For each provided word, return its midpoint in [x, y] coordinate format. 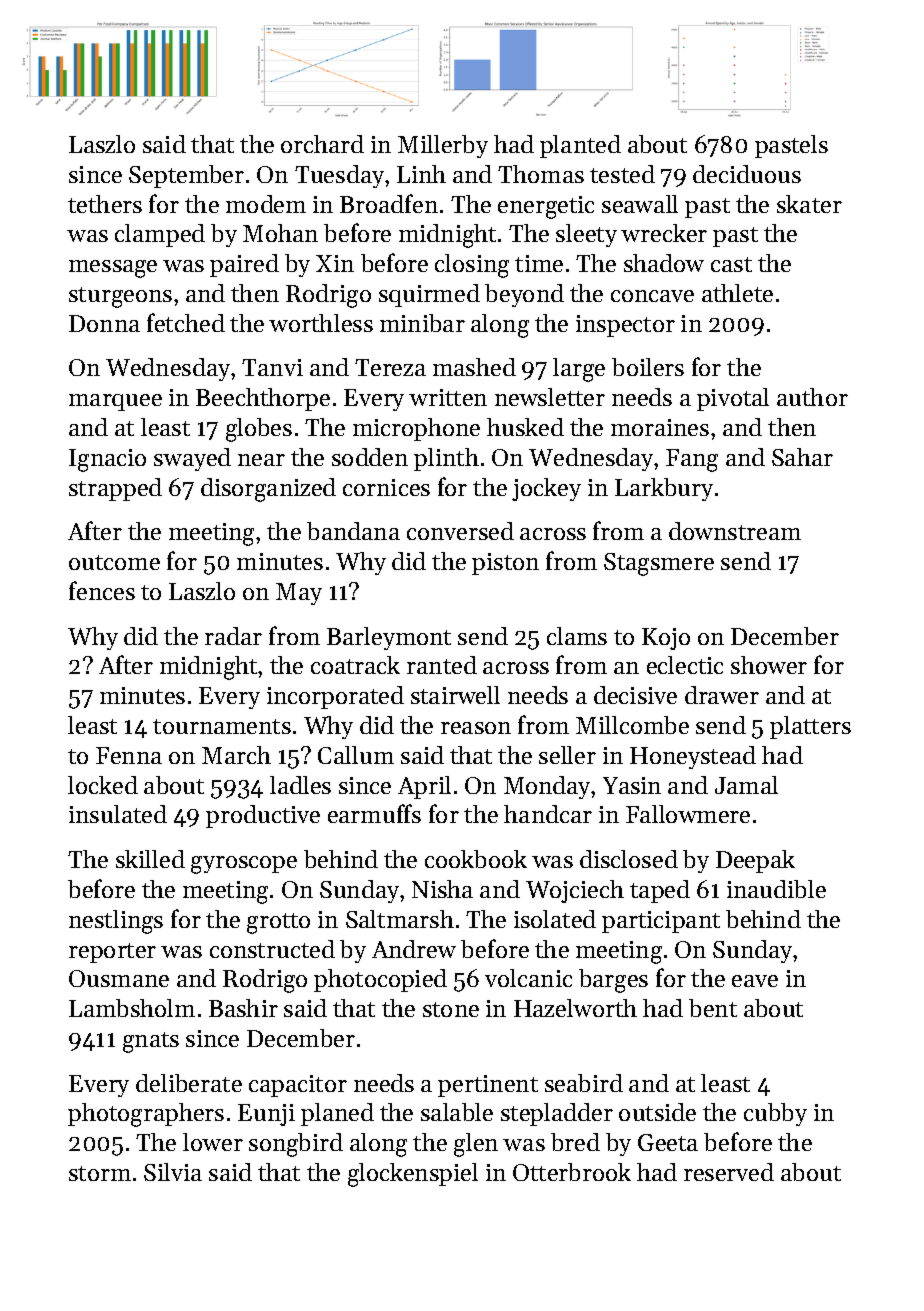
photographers [146, 1115]
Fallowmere [688, 814]
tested [622, 174]
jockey [546, 489]
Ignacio [107, 460]
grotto [278, 923]
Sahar [802, 457]
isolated [555, 919]
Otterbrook [572, 1172]
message [113, 269]
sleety [586, 235]
